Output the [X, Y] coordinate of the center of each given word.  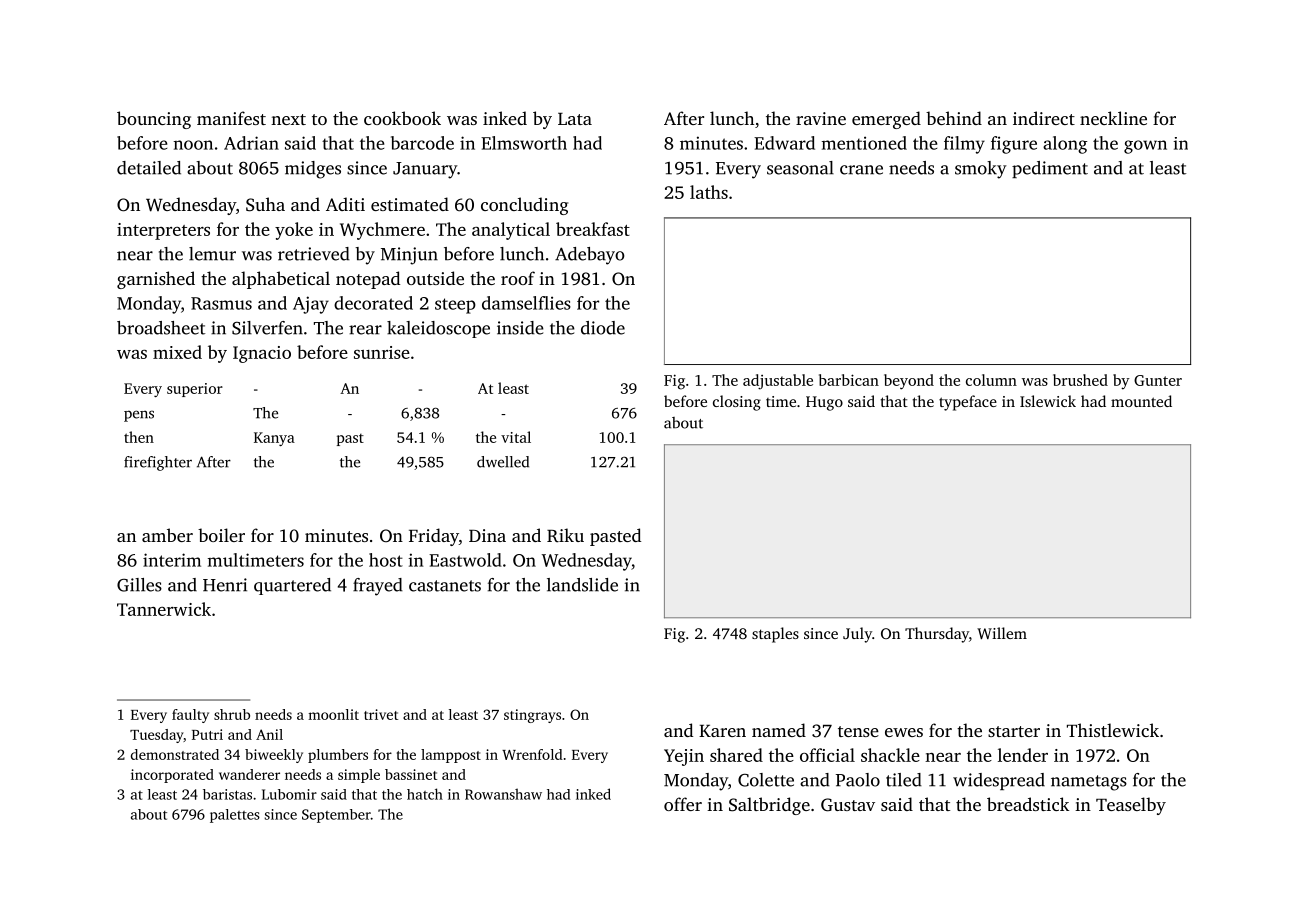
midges [313, 170]
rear [365, 330]
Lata [575, 119]
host [386, 560]
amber [167, 535]
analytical [511, 231]
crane [861, 170]
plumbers [338, 756]
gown [1145, 147]
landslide [582, 585]
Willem [1002, 633]
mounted [1141, 401]
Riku [565, 535]
